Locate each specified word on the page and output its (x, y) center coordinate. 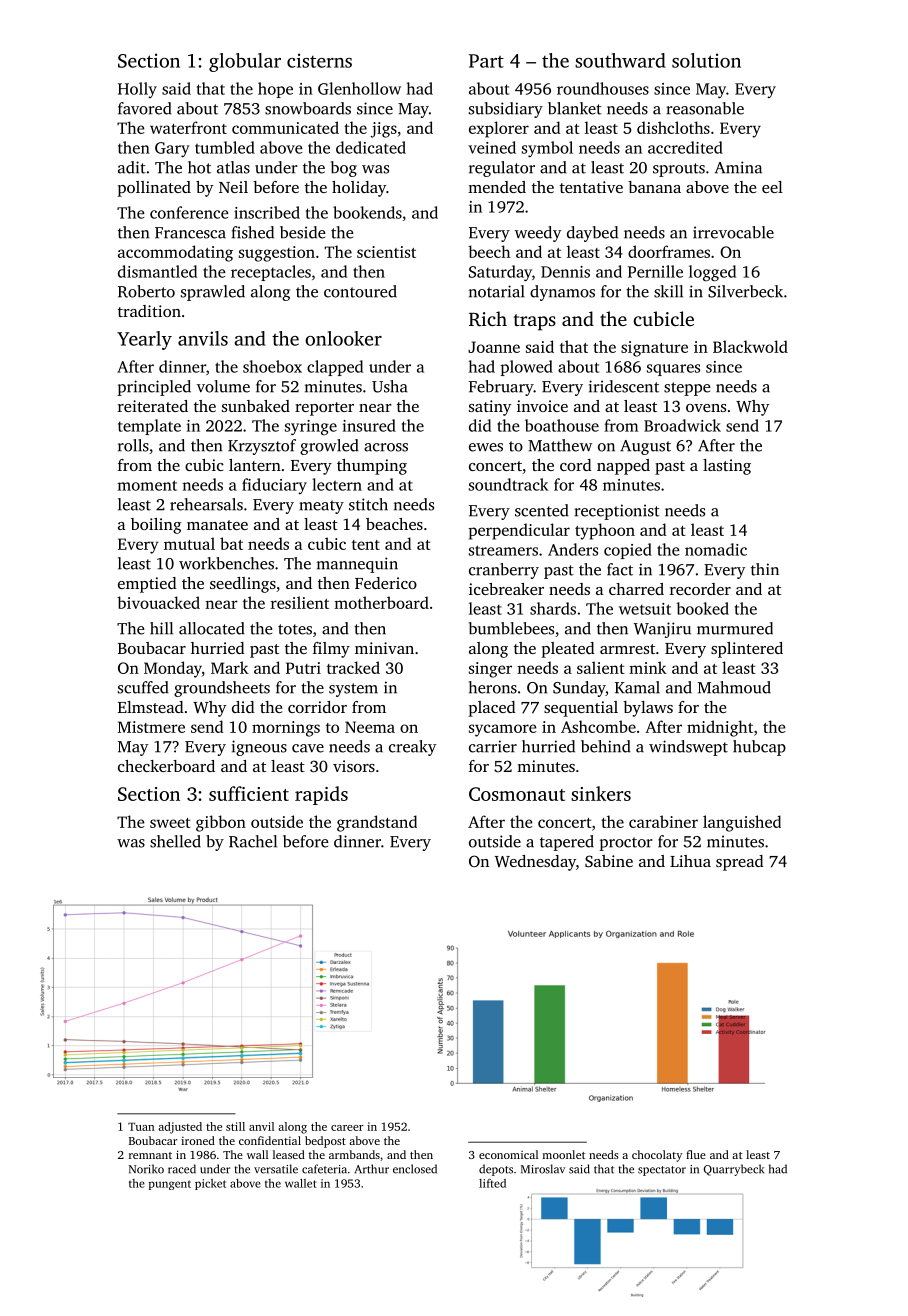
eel (772, 187)
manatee (217, 525)
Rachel (253, 841)
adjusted (180, 1128)
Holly (137, 90)
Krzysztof (262, 447)
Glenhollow (359, 88)
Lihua (690, 861)
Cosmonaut (517, 794)
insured (369, 425)
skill (668, 291)
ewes (486, 447)
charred (636, 589)
